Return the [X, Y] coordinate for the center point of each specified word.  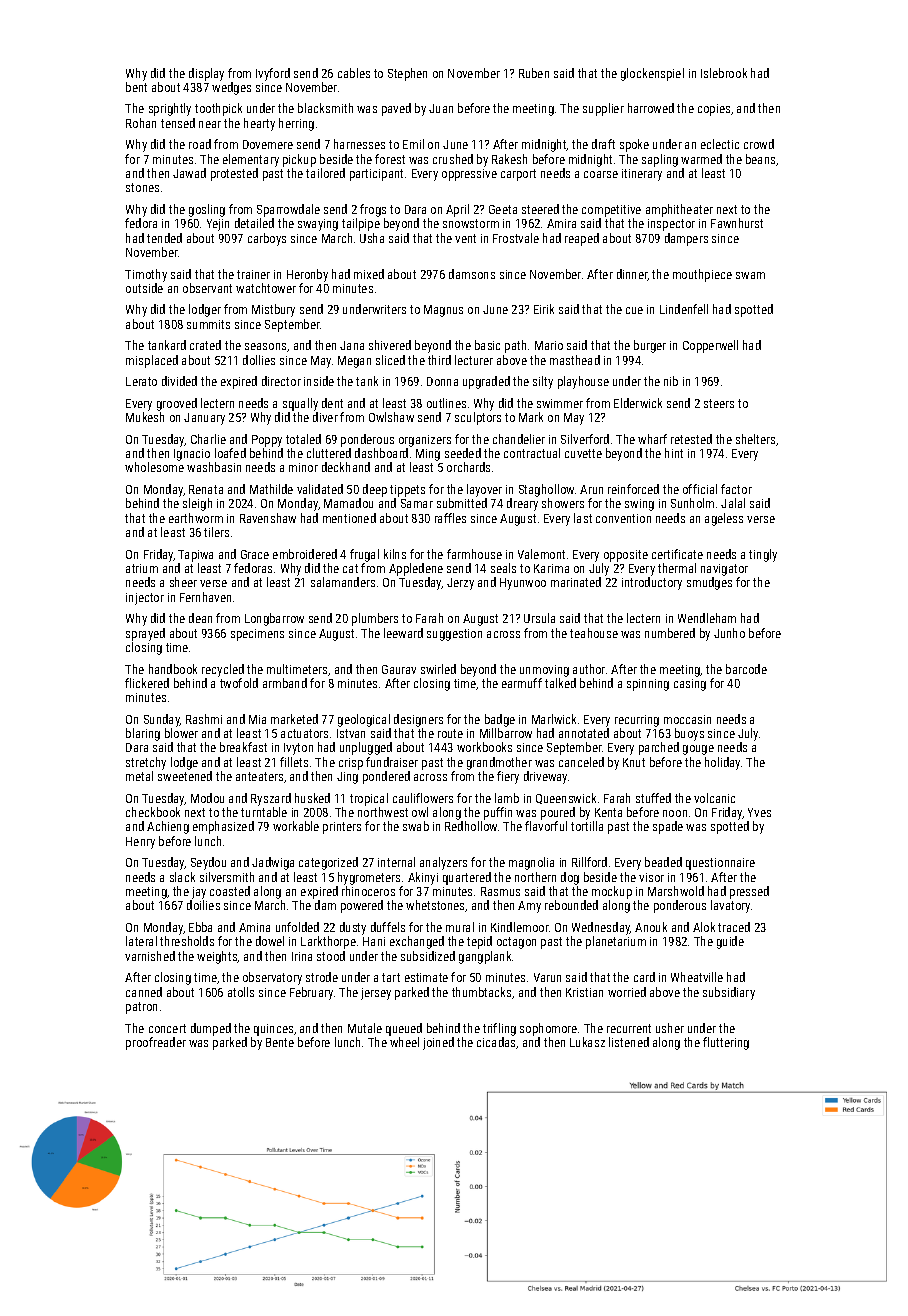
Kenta [608, 812]
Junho [729, 633]
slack [182, 877]
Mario [549, 345]
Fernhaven [205, 597]
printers [342, 828]
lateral [141, 941]
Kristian [584, 992]
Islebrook [724, 73]
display [206, 74]
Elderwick [638, 403]
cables [354, 73]
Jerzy [460, 584]
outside [144, 288]
